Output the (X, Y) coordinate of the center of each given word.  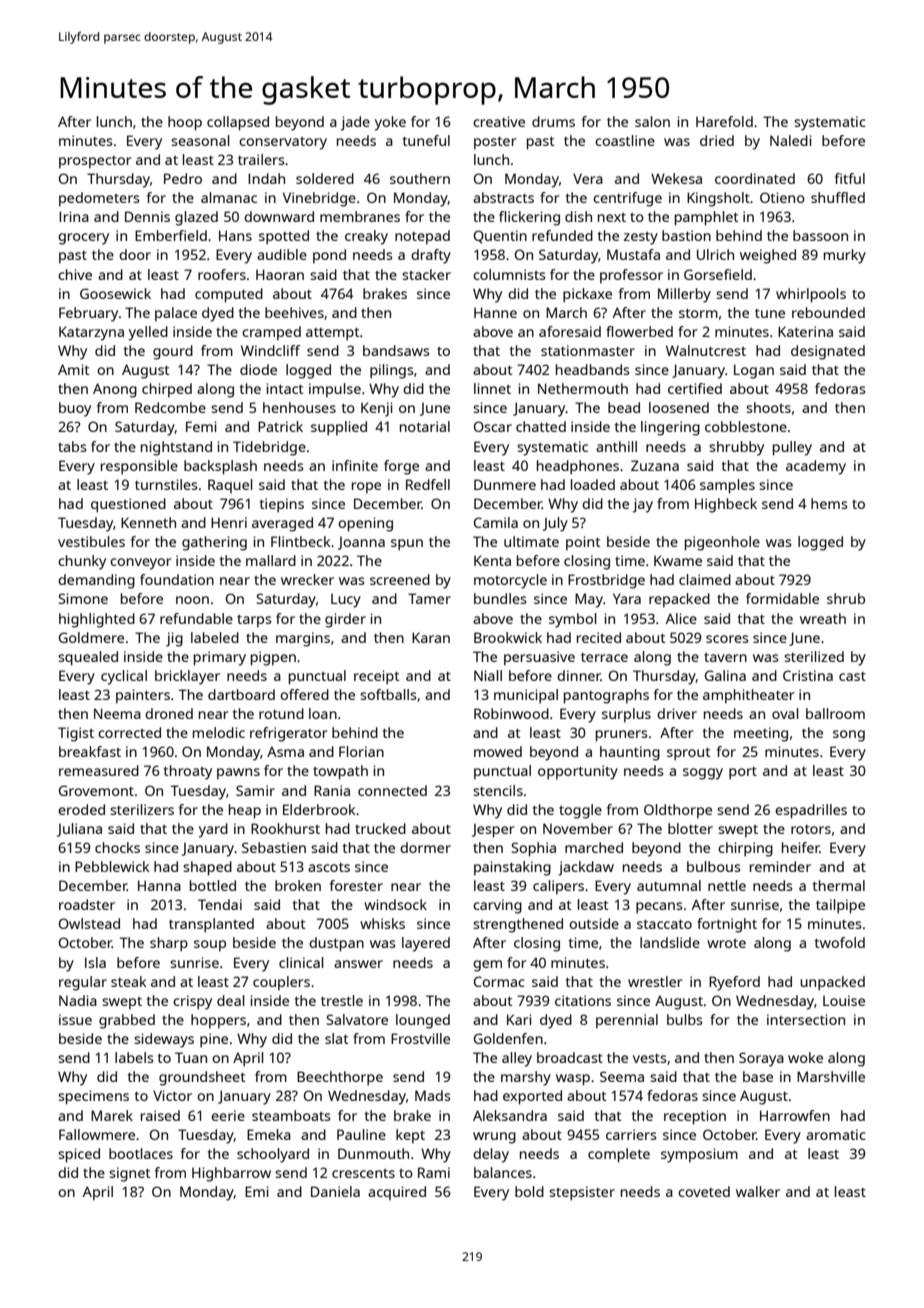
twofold (840, 942)
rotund (281, 713)
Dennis (147, 216)
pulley (792, 448)
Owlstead (89, 923)
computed (229, 295)
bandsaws (396, 350)
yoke (390, 123)
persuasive (539, 658)
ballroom (835, 713)
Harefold (724, 121)
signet (130, 1174)
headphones (578, 467)
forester (356, 885)
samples (727, 486)
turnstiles (166, 484)
